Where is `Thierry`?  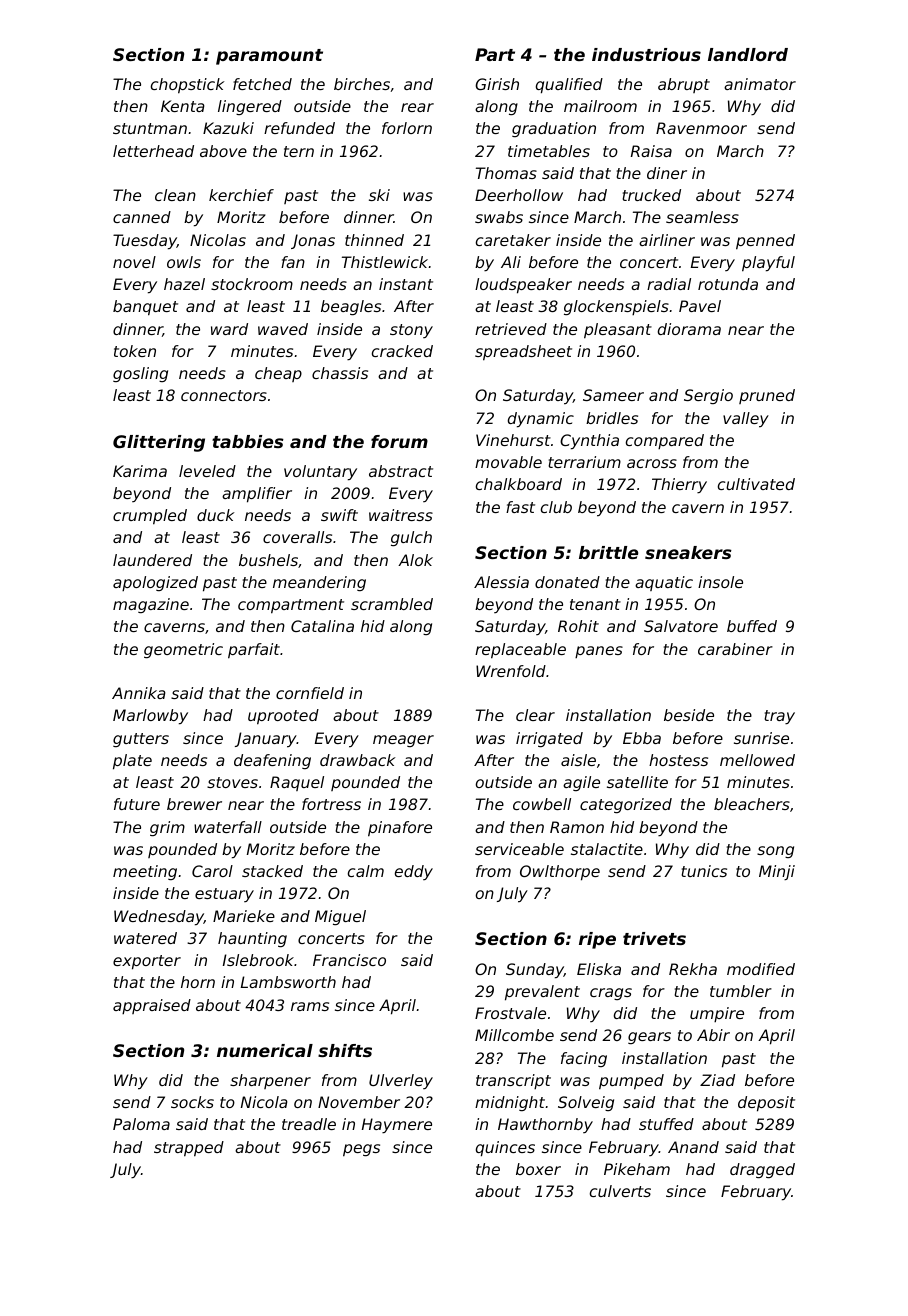
Thierry is located at coordinates (679, 486).
